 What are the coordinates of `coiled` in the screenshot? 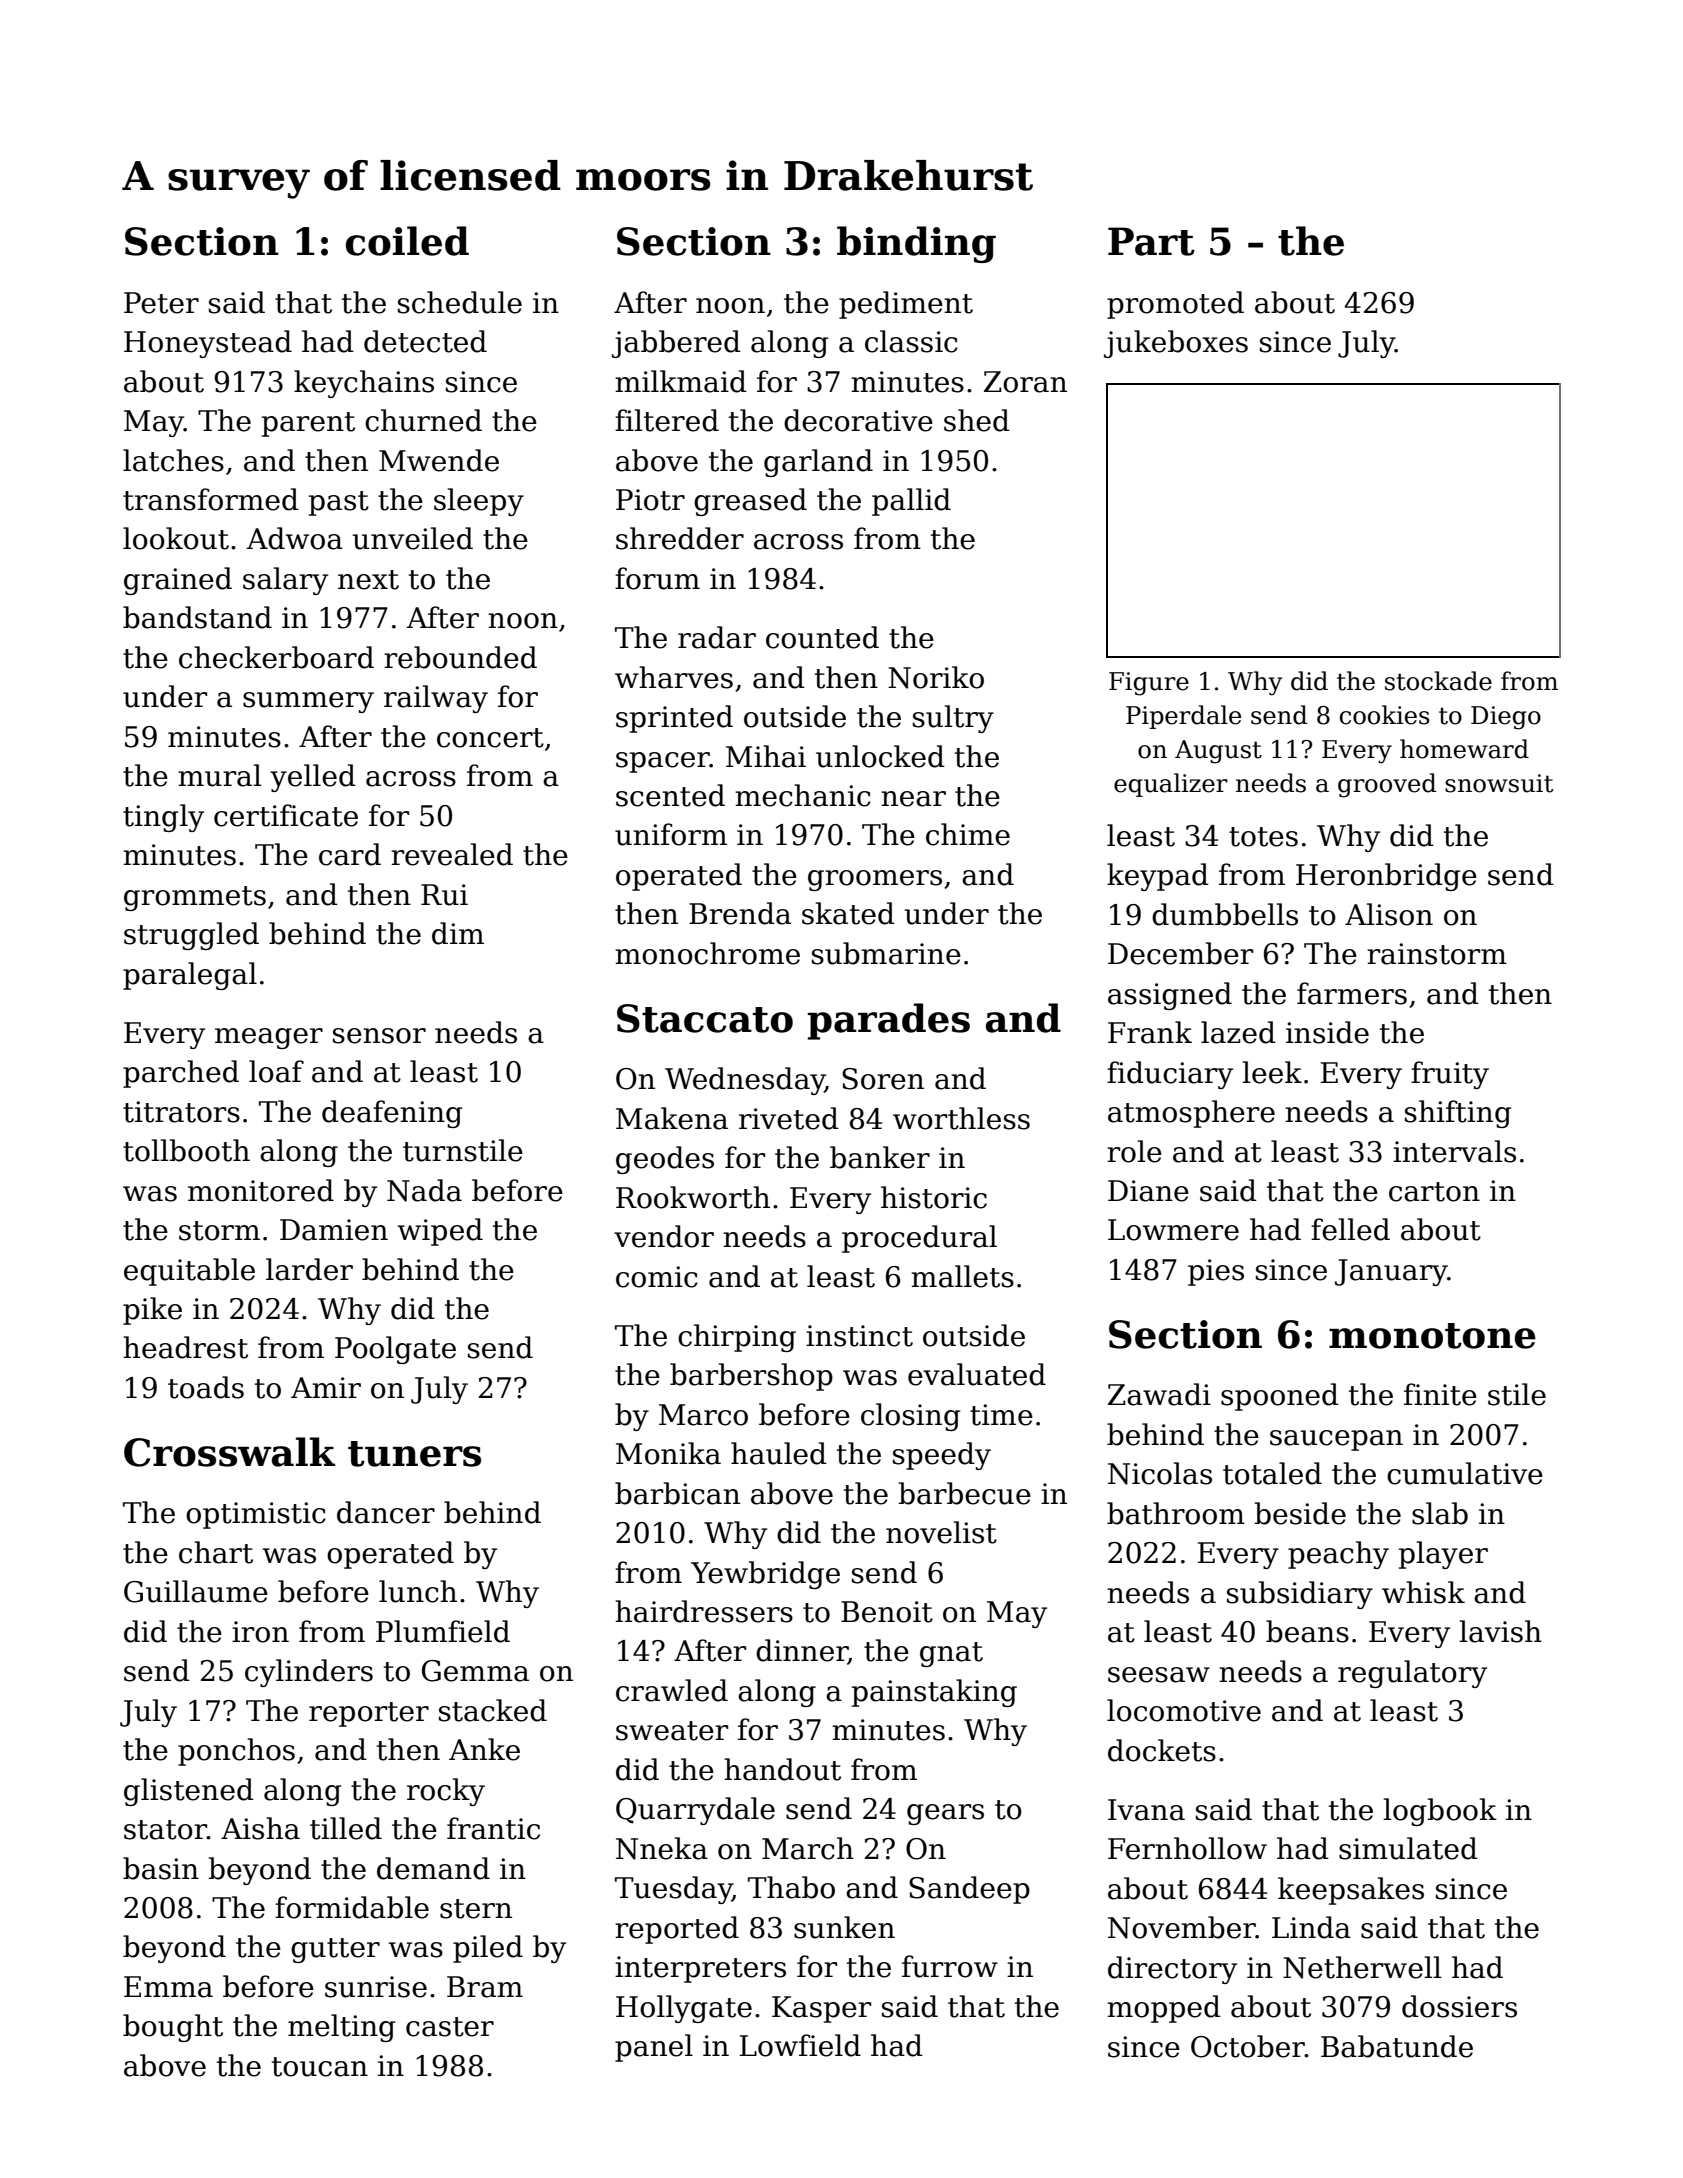 It's located at (407, 241).
